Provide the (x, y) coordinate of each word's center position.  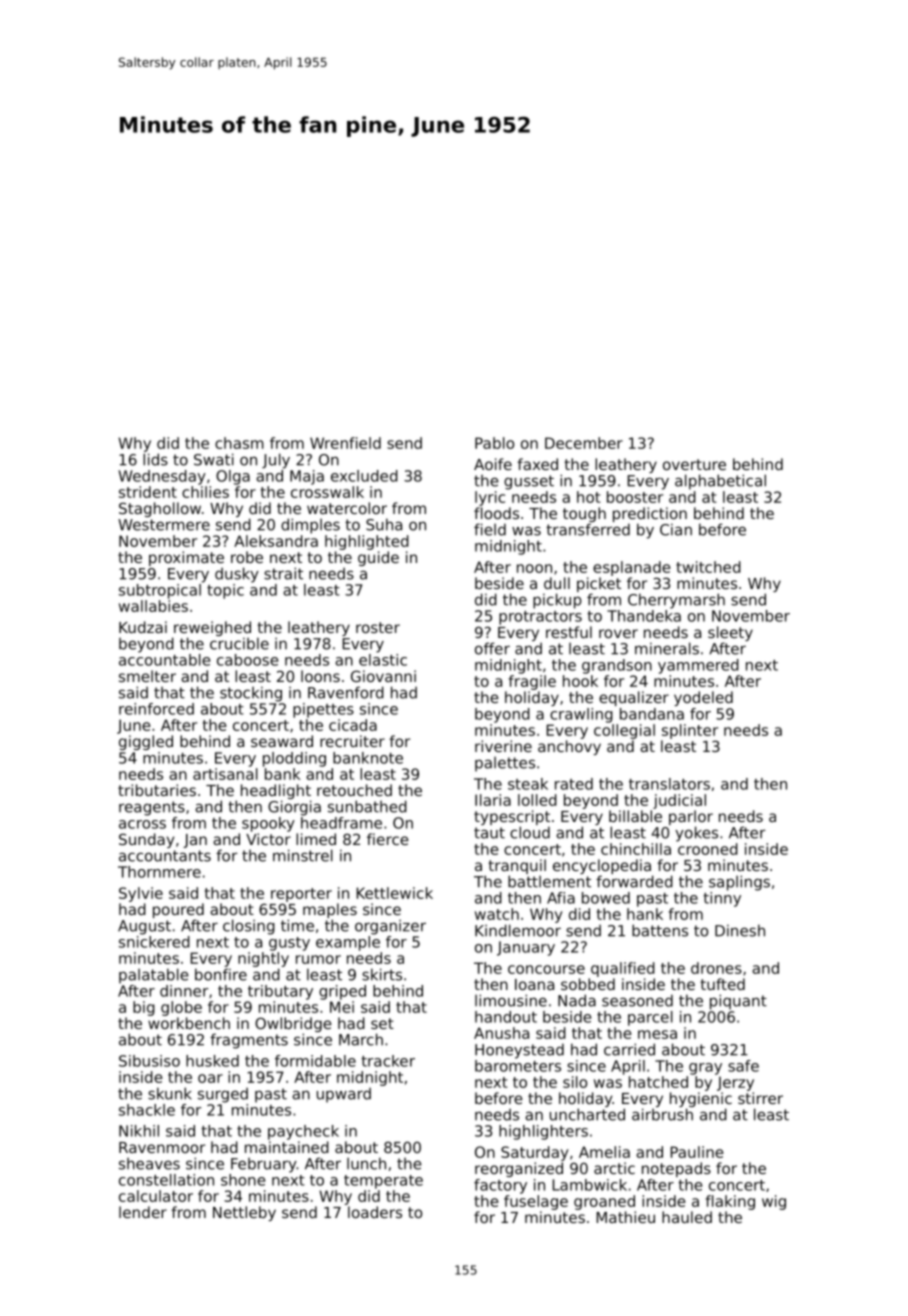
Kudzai (143, 627)
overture (694, 464)
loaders (375, 1212)
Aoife (493, 464)
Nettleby (244, 1213)
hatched (658, 1082)
